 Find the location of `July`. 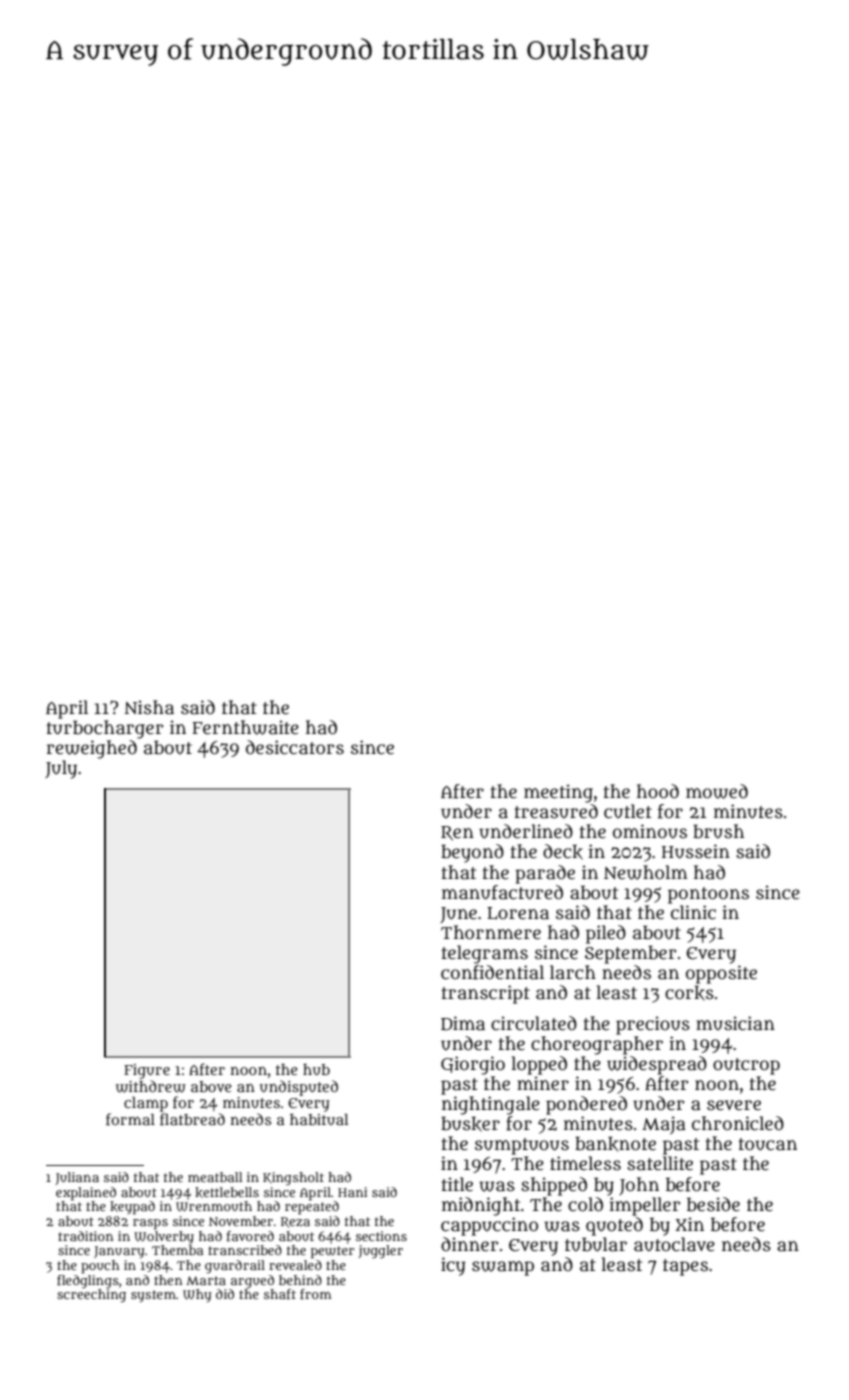

July is located at coordinates (61, 769).
